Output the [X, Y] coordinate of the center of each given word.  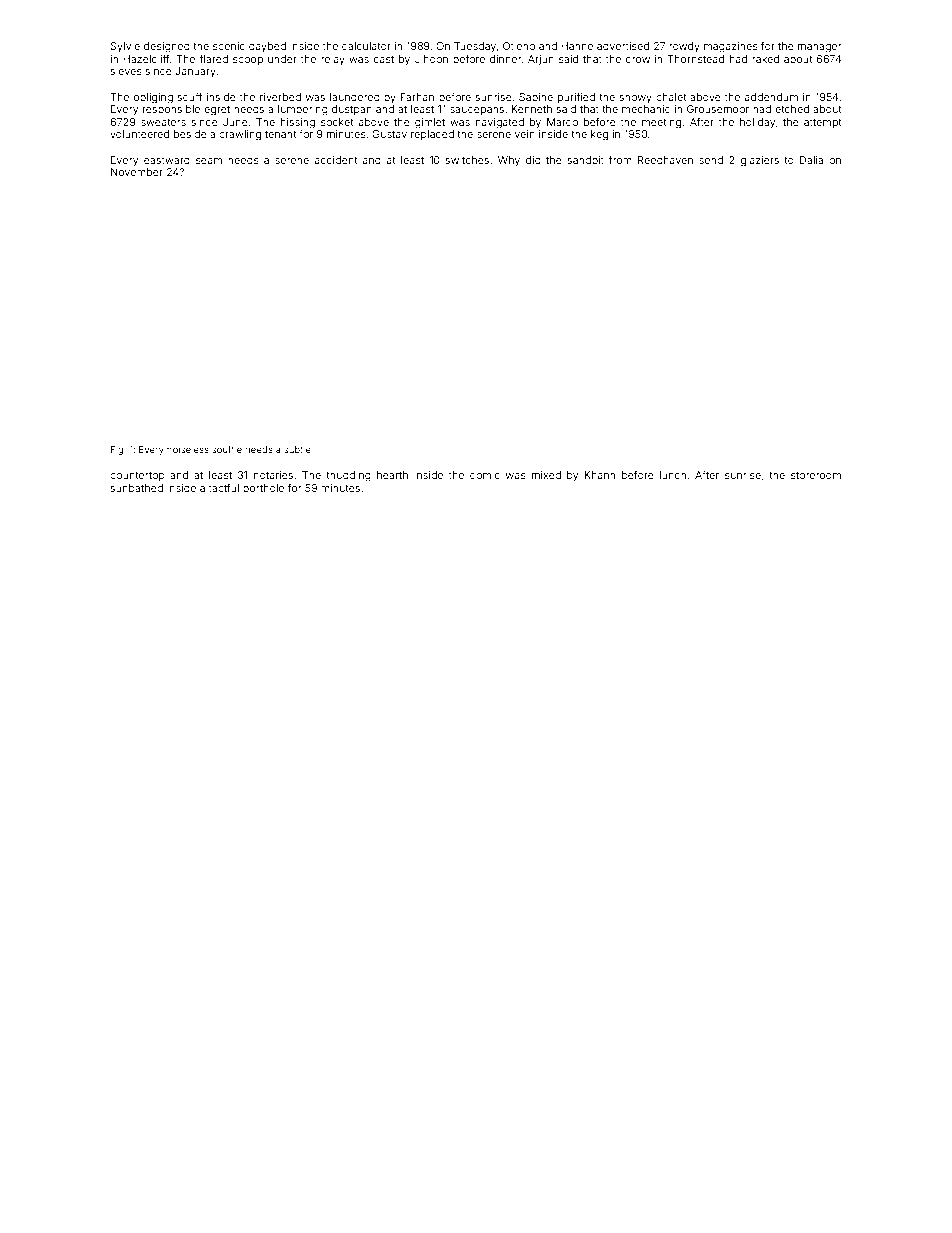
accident [336, 160]
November [137, 172]
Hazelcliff [146, 58]
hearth [392, 475]
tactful [224, 488]
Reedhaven [665, 160]
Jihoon [431, 59]
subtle [297, 449]
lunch [673, 475]
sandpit [586, 161]
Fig [117, 450]
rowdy [684, 47]
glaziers [760, 161]
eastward [167, 160]
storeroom [816, 475]
